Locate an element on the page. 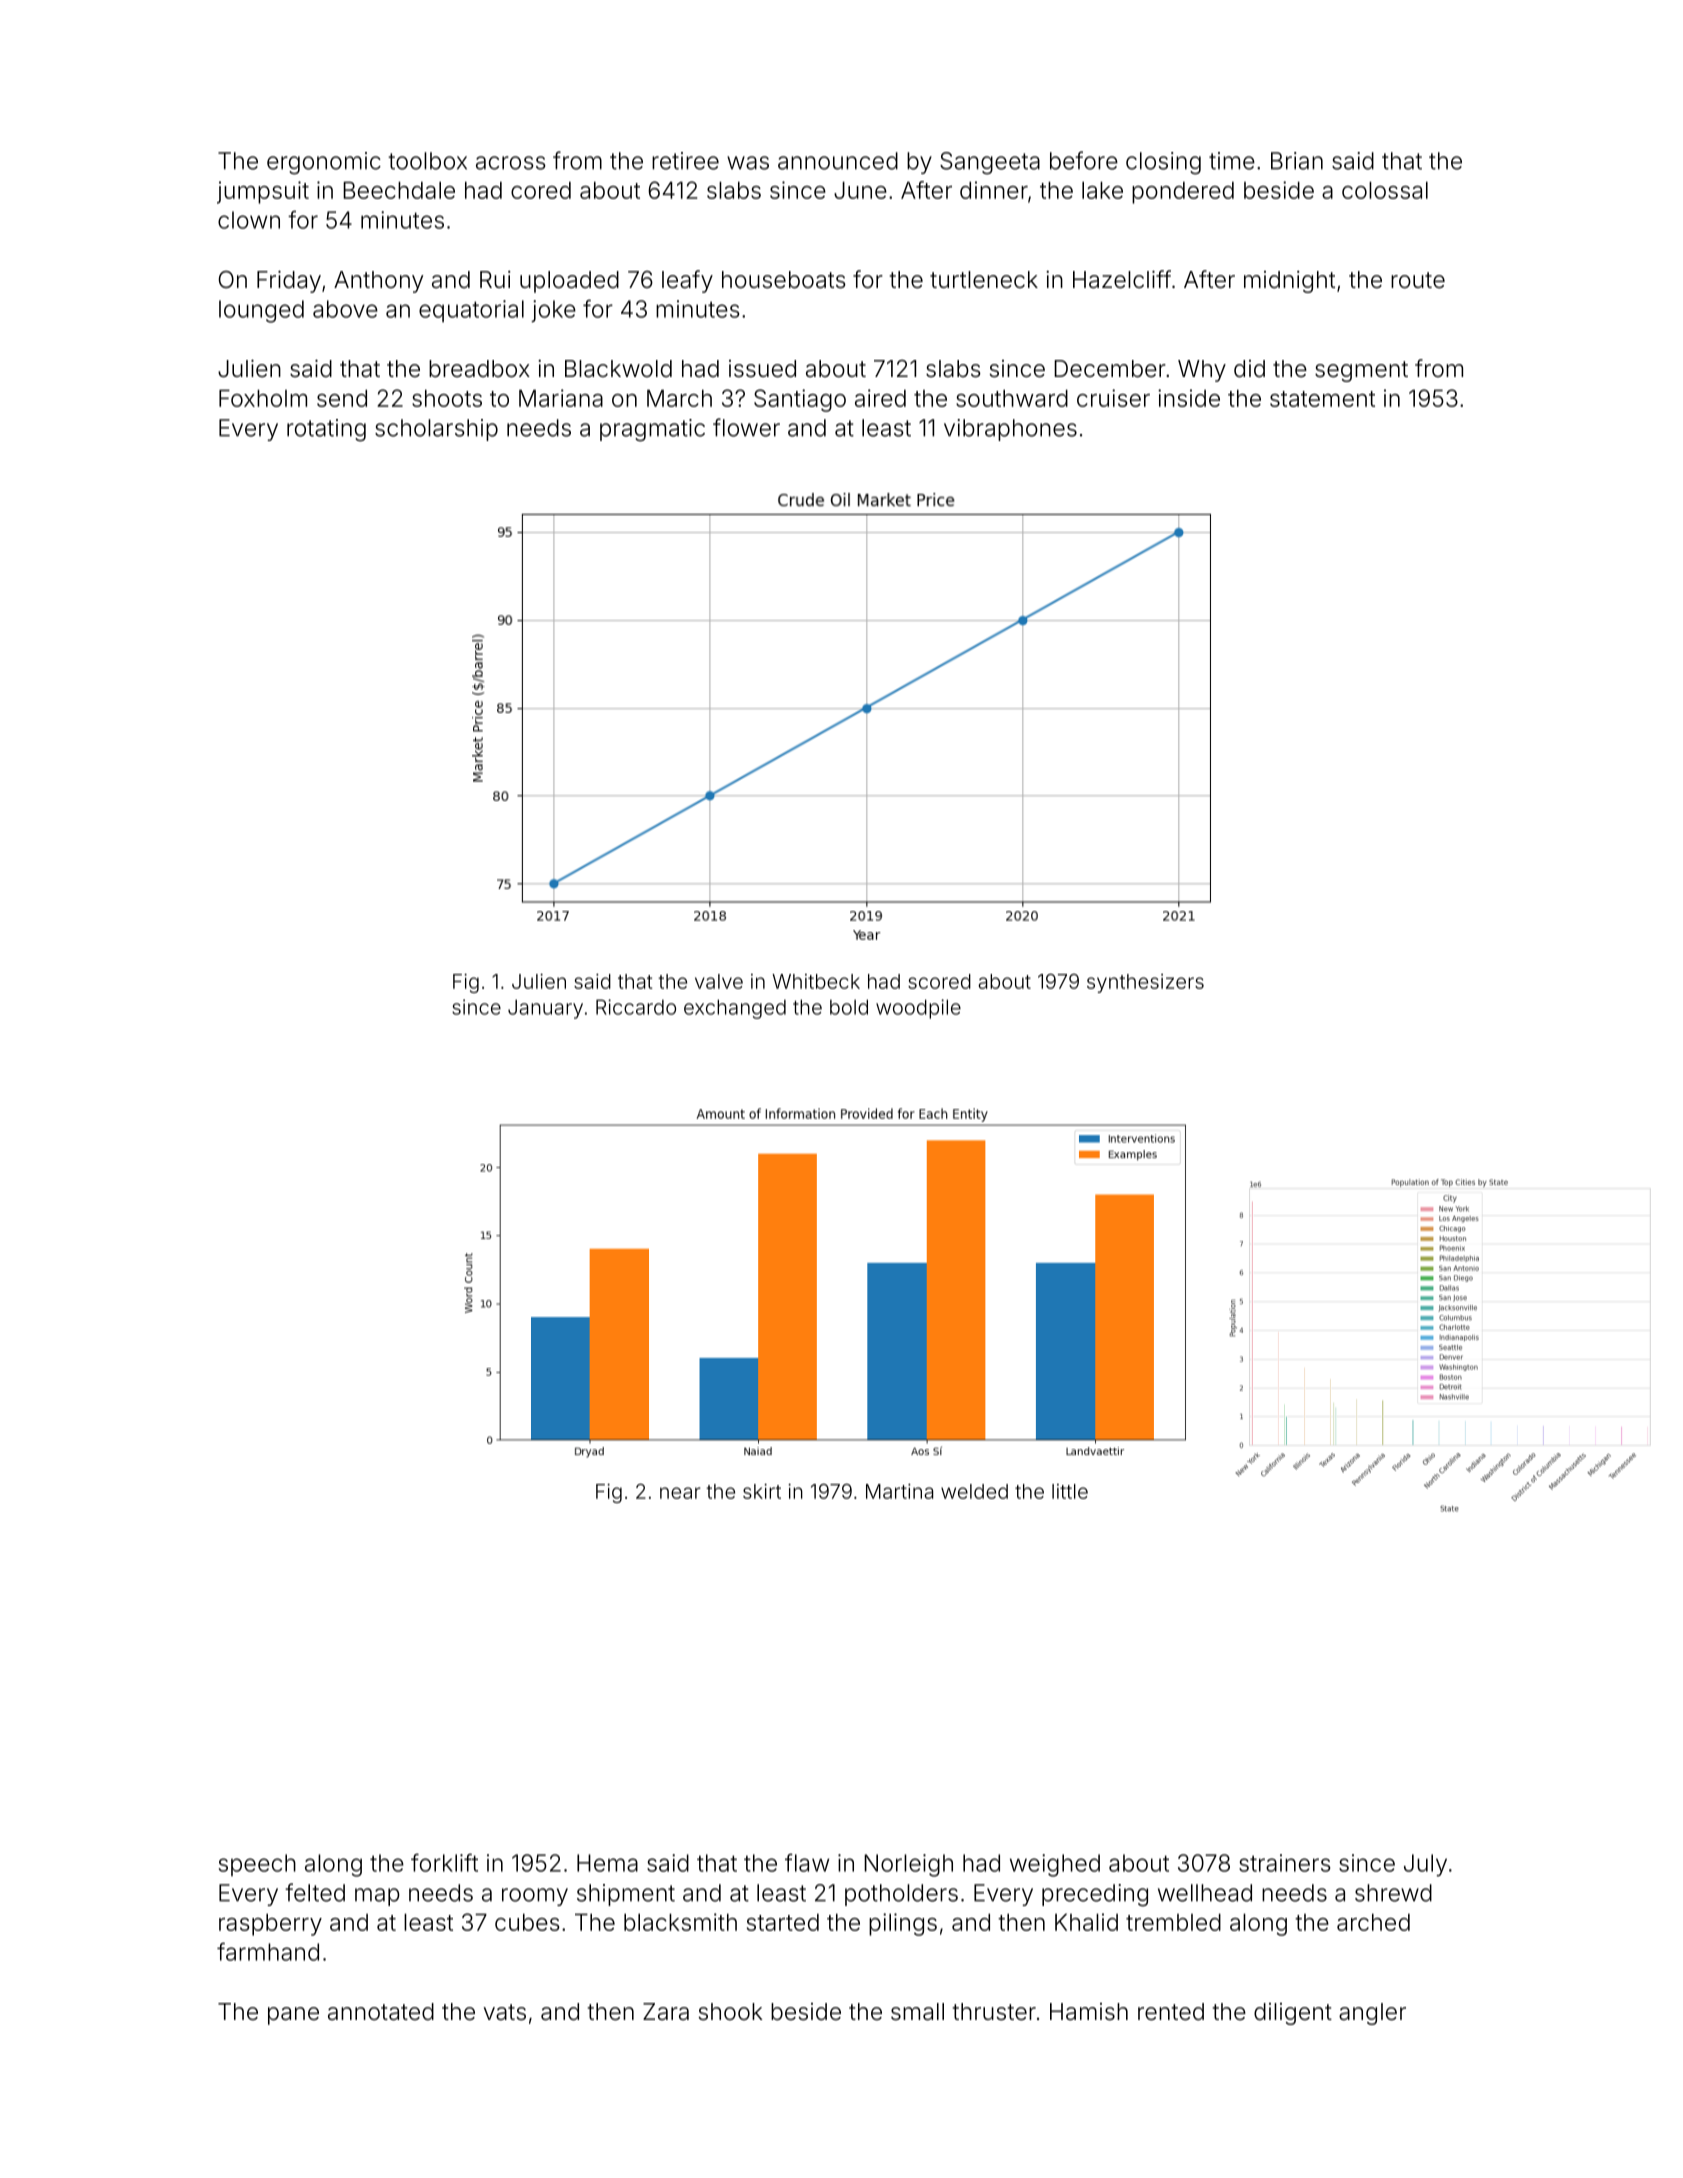 The image size is (1683, 2178). synthesizers is located at coordinates (1145, 983).
